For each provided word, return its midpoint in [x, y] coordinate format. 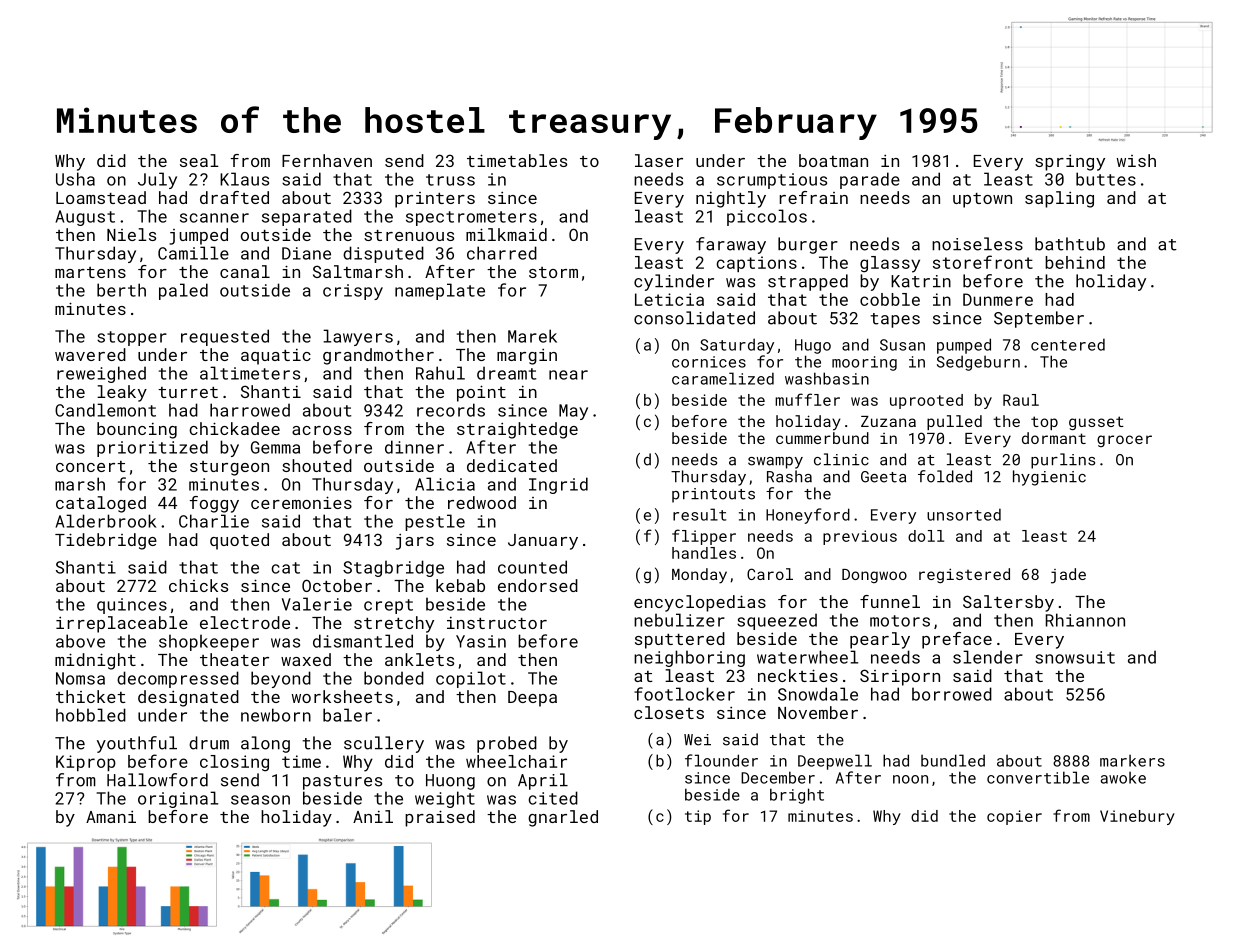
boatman [833, 160]
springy [1070, 163]
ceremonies [301, 502]
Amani [111, 817]
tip [698, 817]
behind [1075, 262]
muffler [807, 399]
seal [199, 160]
